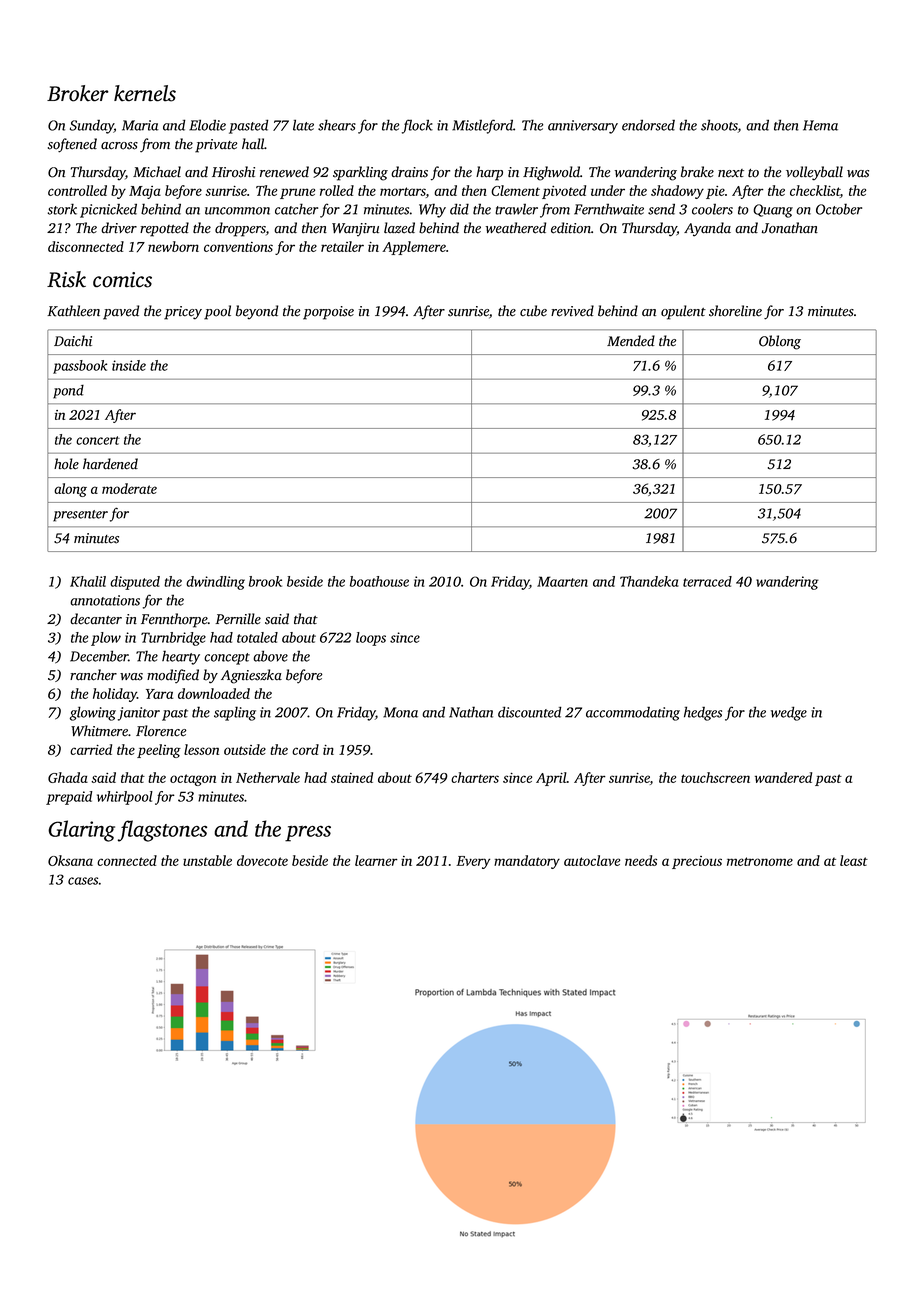 This image has width=924, height=1308. I want to click on Mistleford, so click(482, 126).
